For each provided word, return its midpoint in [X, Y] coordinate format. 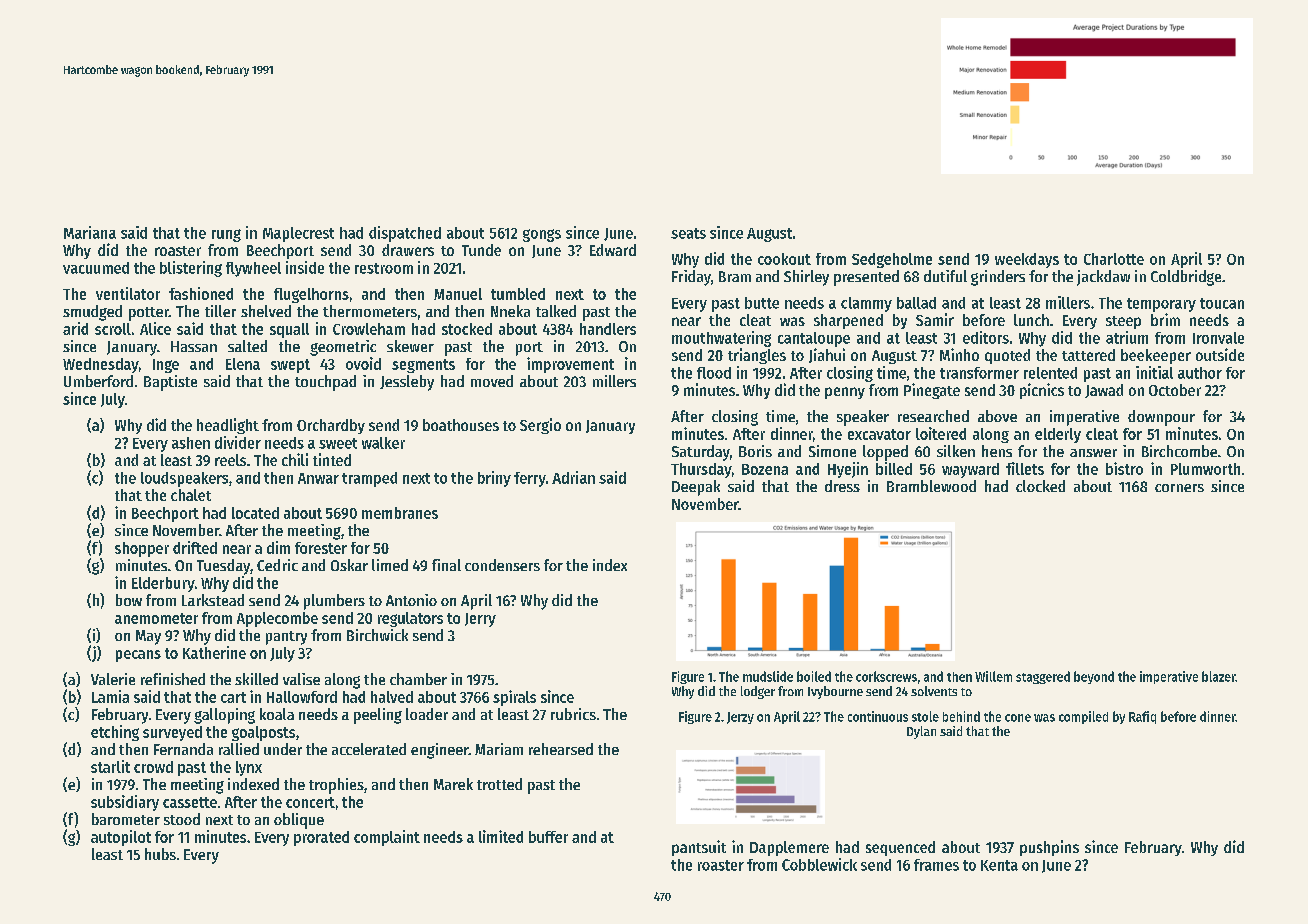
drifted [195, 547]
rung [226, 235]
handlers [608, 329]
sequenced [900, 848]
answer [1093, 453]
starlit [110, 766]
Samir [935, 319]
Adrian [573, 477]
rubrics [573, 714]
